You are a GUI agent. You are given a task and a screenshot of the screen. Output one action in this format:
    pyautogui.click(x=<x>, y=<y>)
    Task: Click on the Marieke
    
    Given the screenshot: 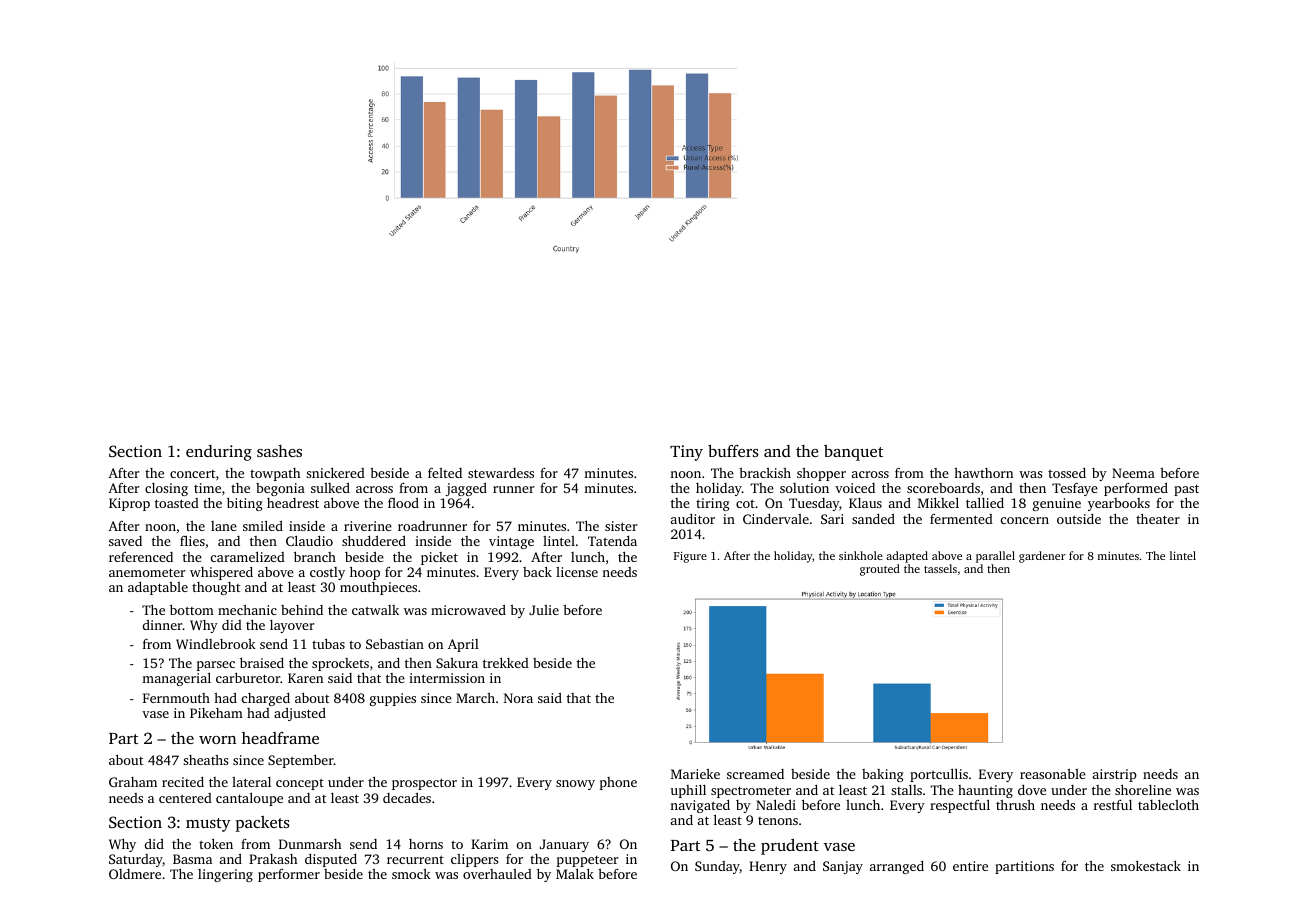 What is the action you would take?
    pyautogui.click(x=695, y=774)
